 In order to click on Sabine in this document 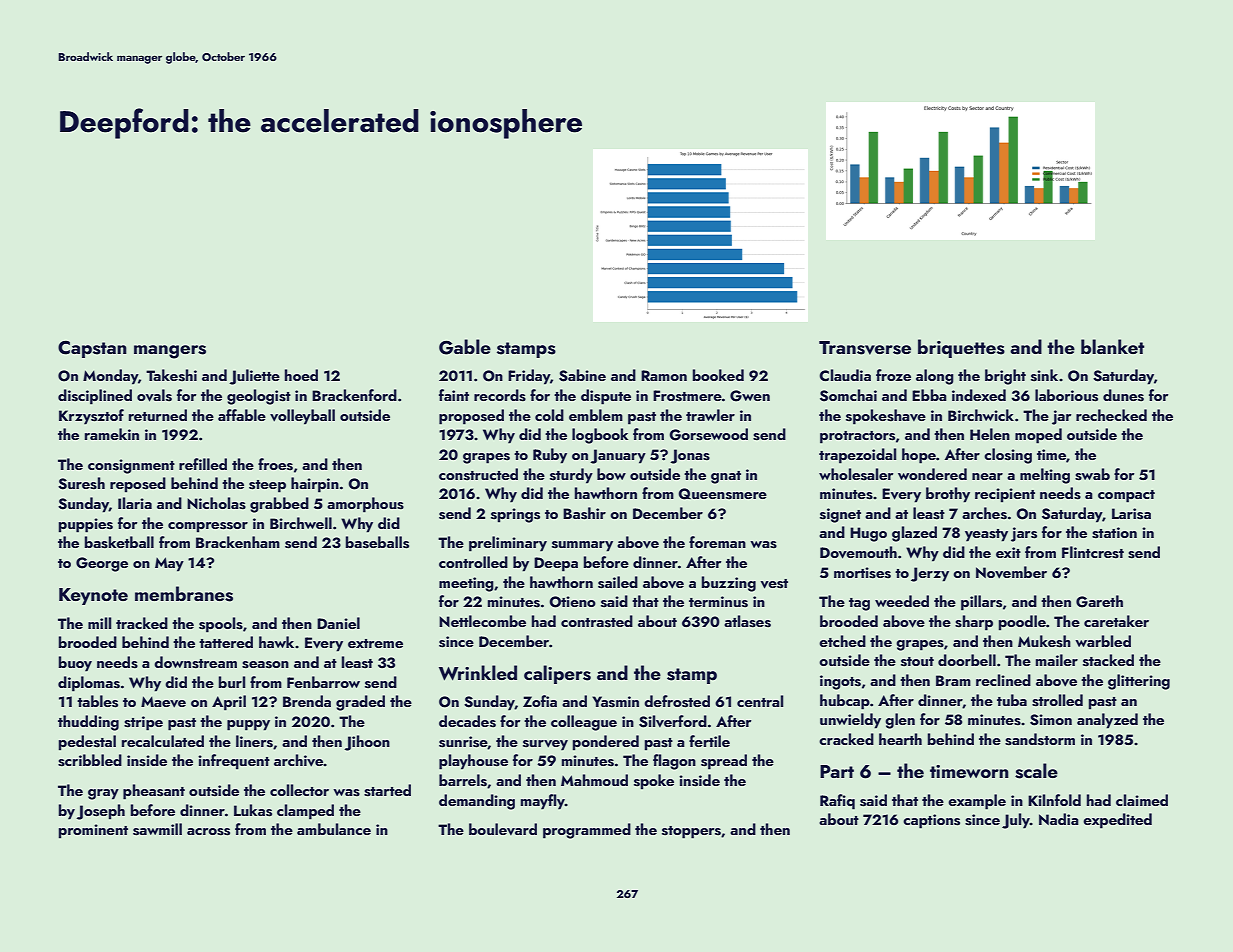, I will do `click(582, 375)`.
